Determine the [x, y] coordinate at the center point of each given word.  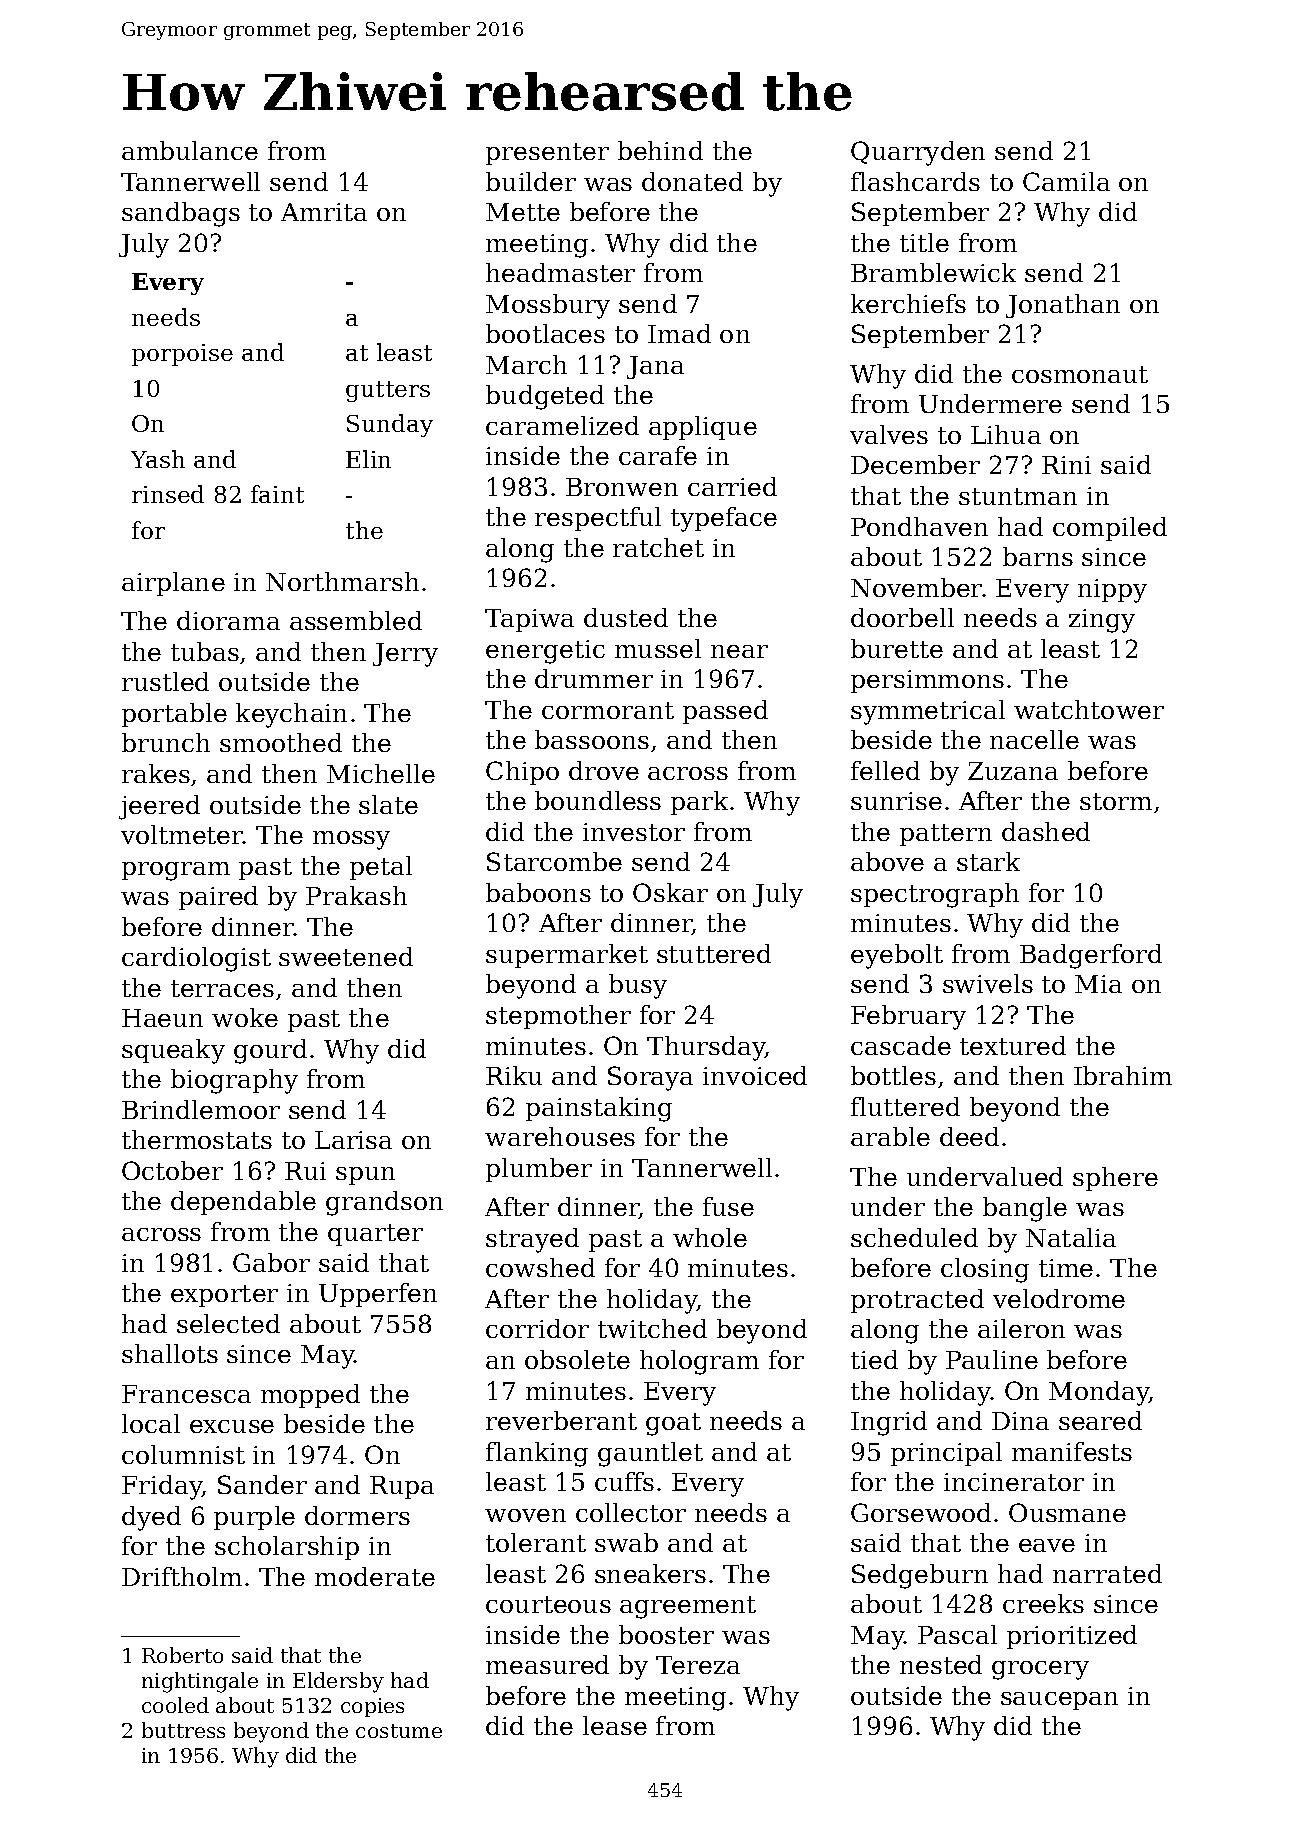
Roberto [182, 1655]
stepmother [558, 1017]
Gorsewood [921, 1512]
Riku [514, 1075]
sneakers [650, 1573]
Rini [1066, 465]
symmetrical [928, 712]
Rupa [402, 1487]
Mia [1098, 984]
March [526, 364]
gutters [388, 391]
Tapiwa [529, 620]
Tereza [698, 1665]
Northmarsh [342, 581]
